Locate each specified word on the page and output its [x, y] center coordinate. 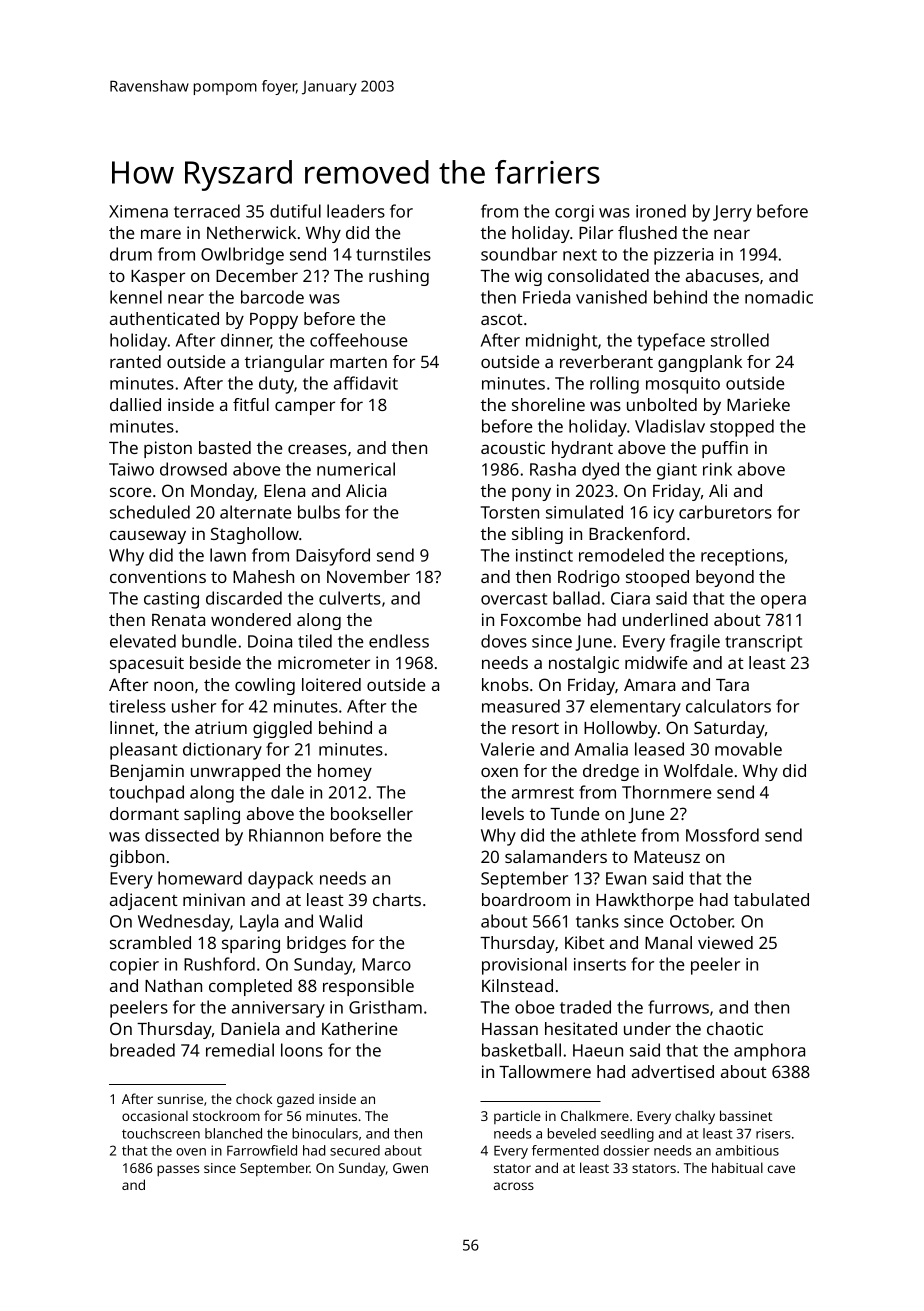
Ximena [138, 211]
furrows [678, 1007]
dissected [182, 835]
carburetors [725, 512]
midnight [561, 342]
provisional [524, 966]
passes [178, 1170]
